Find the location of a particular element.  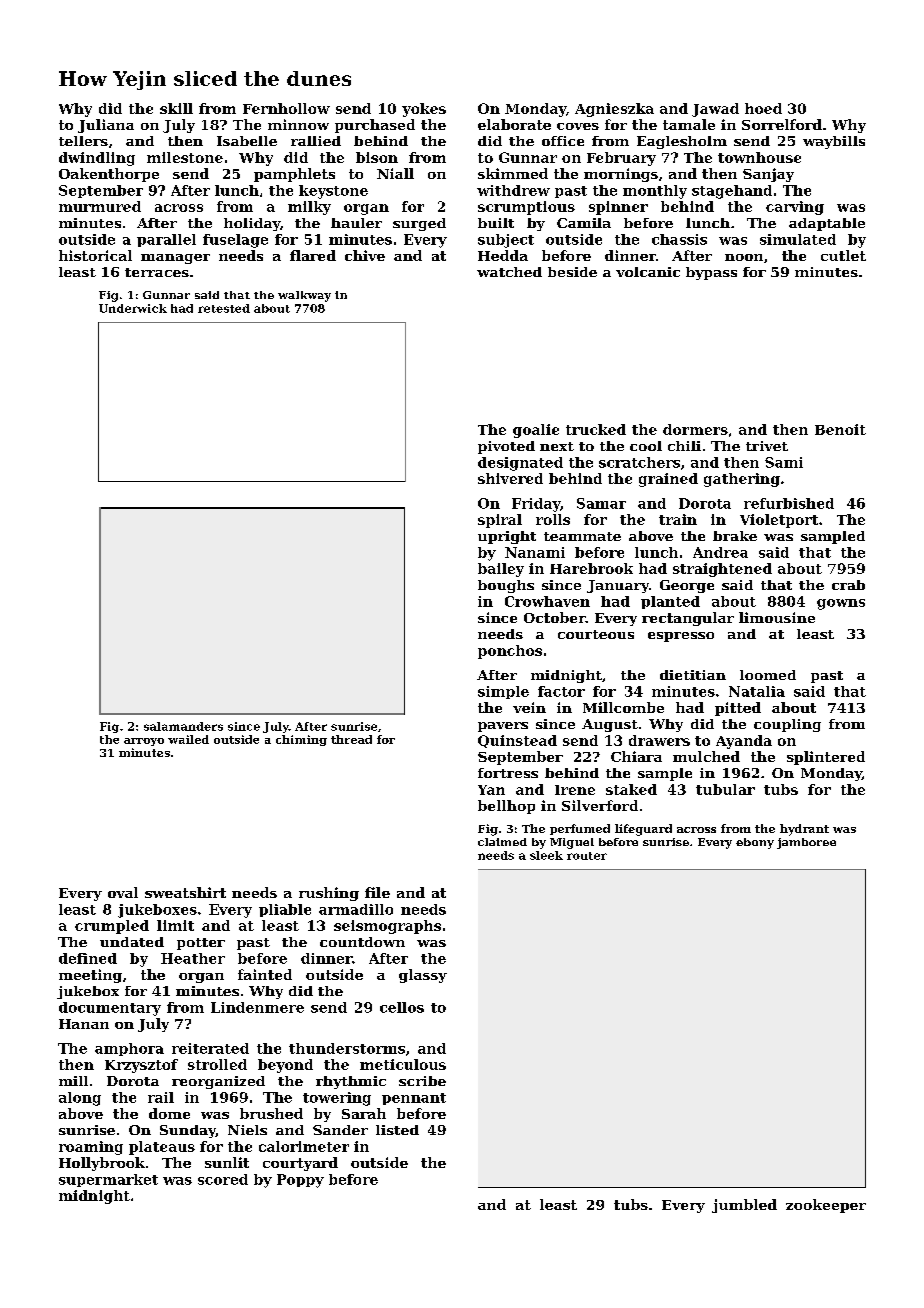

jumbled is located at coordinates (744, 1206).
